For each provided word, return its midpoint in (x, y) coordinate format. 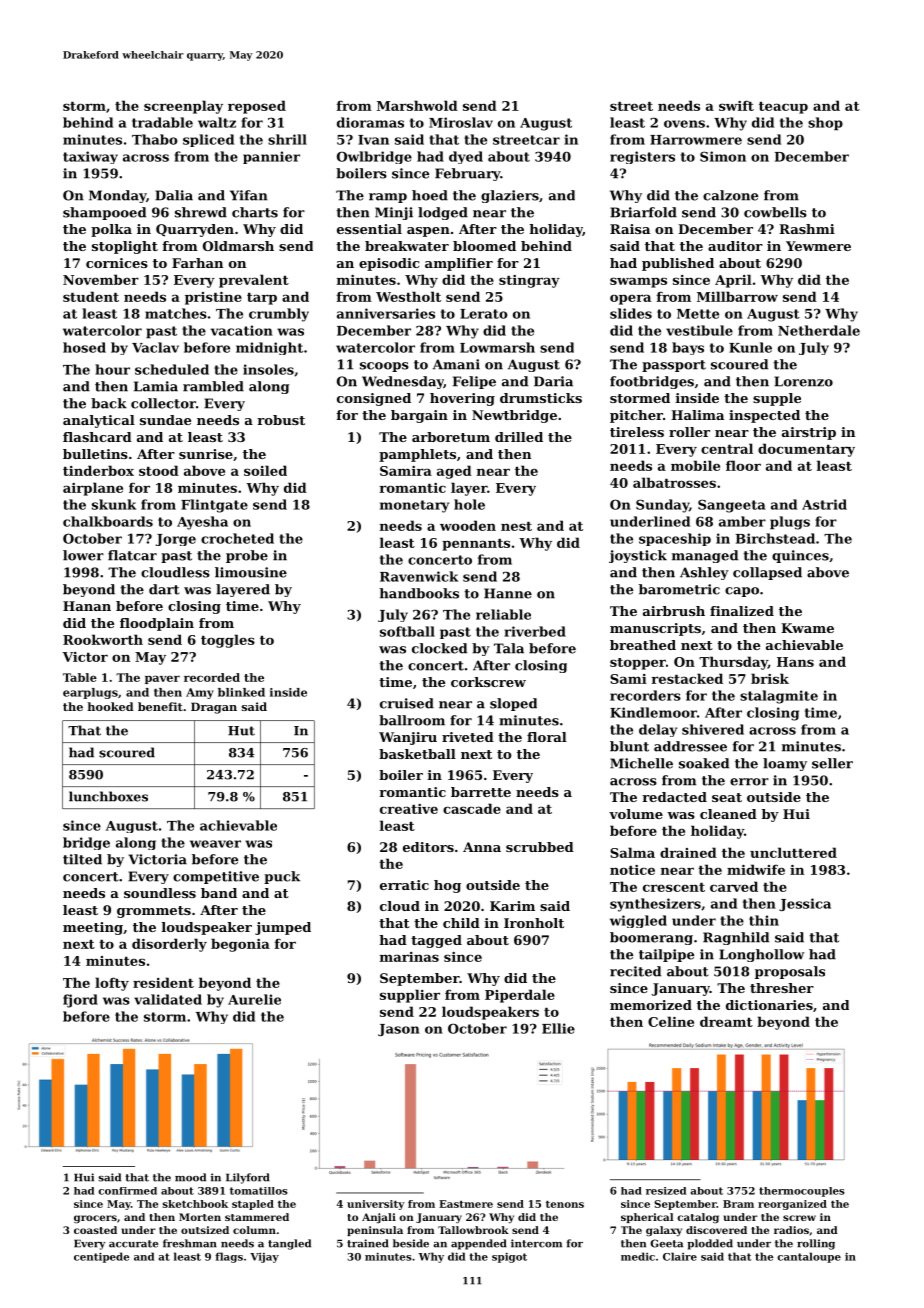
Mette (698, 314)
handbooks (419, 593)
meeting (93, 928)
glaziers (510, 196)
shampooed (104, 213)
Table (80, 677)
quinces (800, 556)
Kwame (807, 628)
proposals (790, 972)
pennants (476, 545)
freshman (190, 1243)
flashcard (97, 437)
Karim (512, 906)
